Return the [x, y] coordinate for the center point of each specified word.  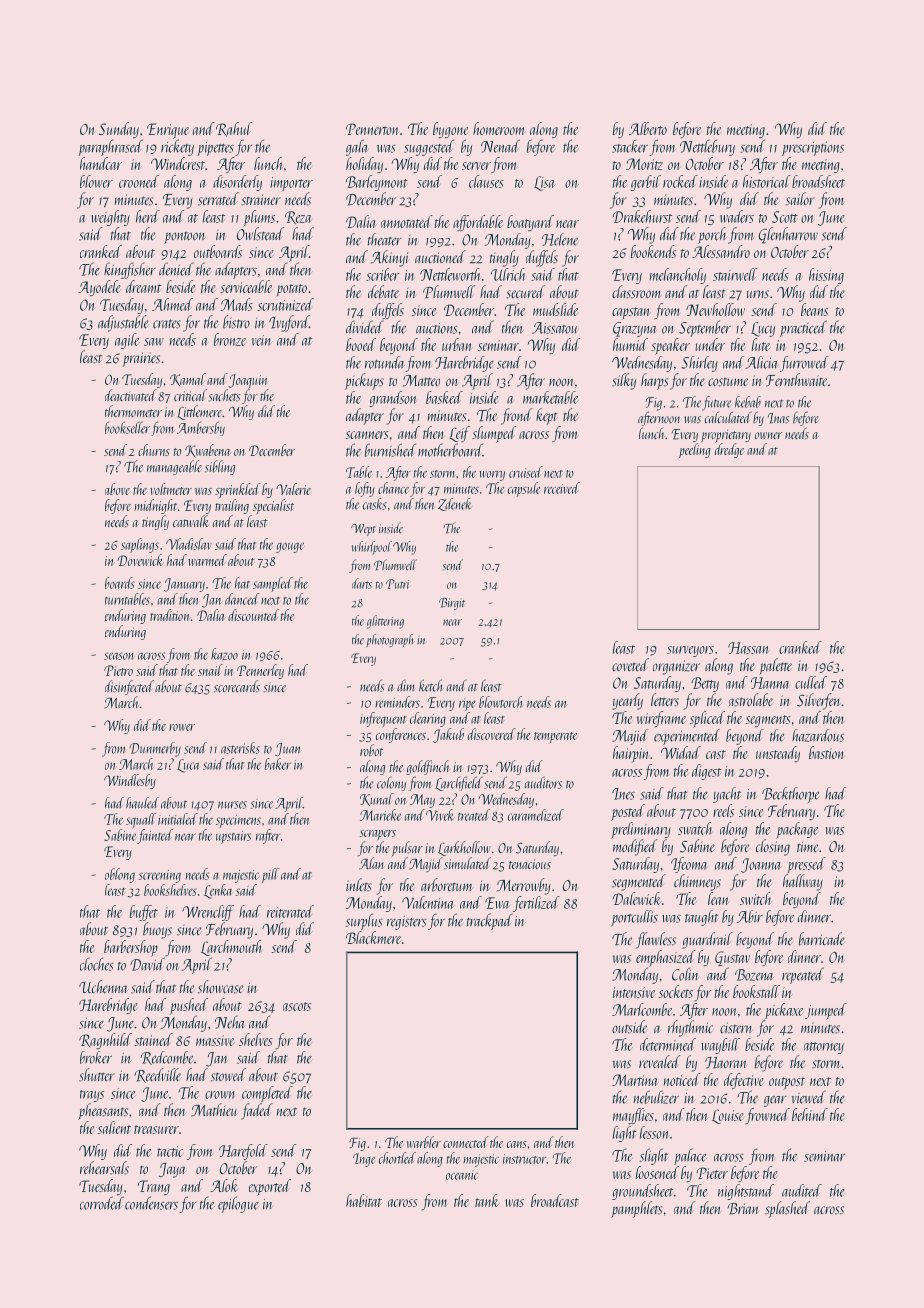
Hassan [749, 648]
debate [383, 292]
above [117, 489]
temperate [555, 737]
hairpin [630, 754]
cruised [526, 472]
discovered [492, 734]
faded [257, 1111]
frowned [767, 1116]
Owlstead [260, 234]
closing [773, 847]
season [118, 656]
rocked [680, 181]
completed [267, 1094]
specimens [238, 821]
